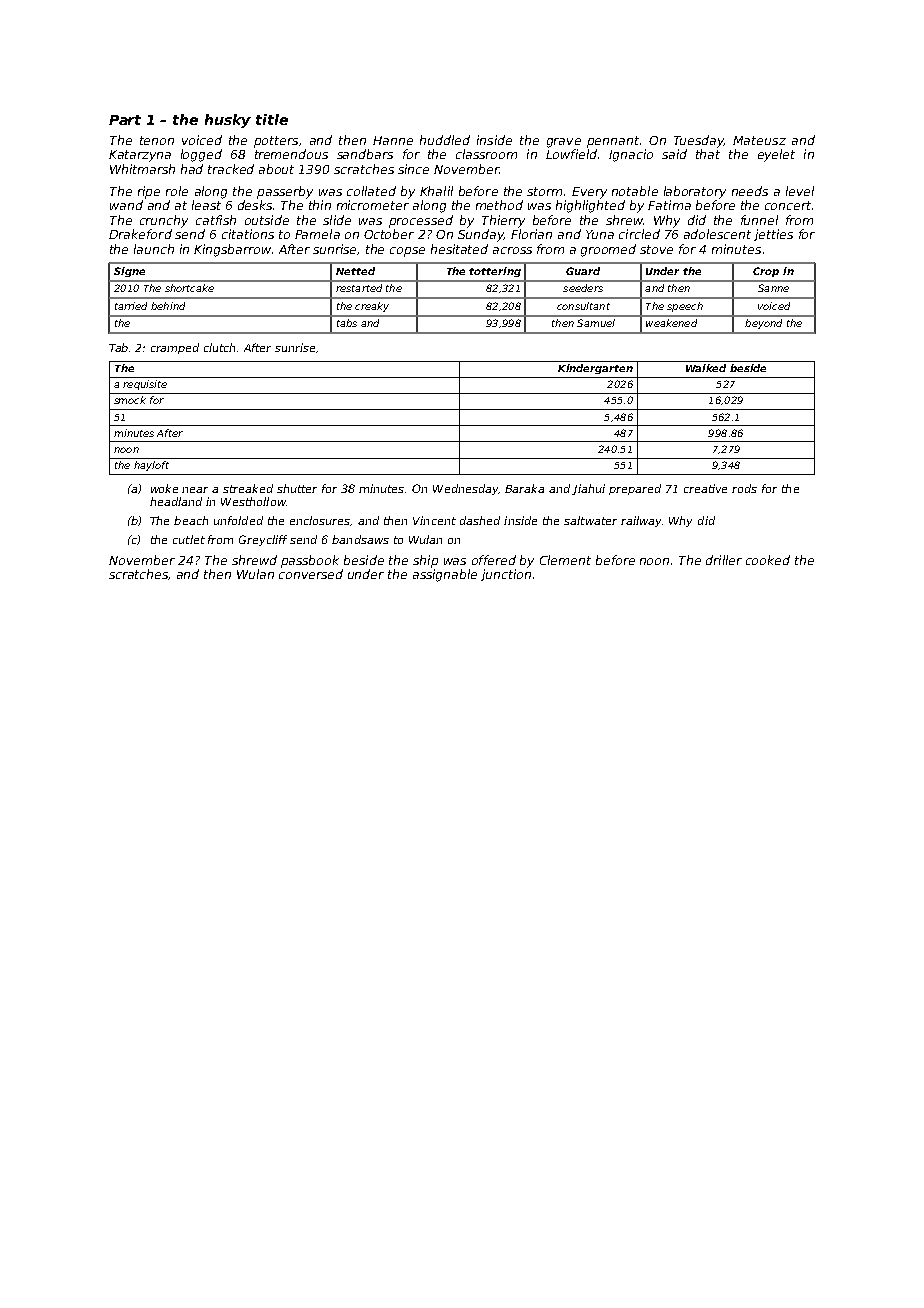 The width and height of the screenshot is (924, 1308). I want to click on tremendous, so click(291, 154).
